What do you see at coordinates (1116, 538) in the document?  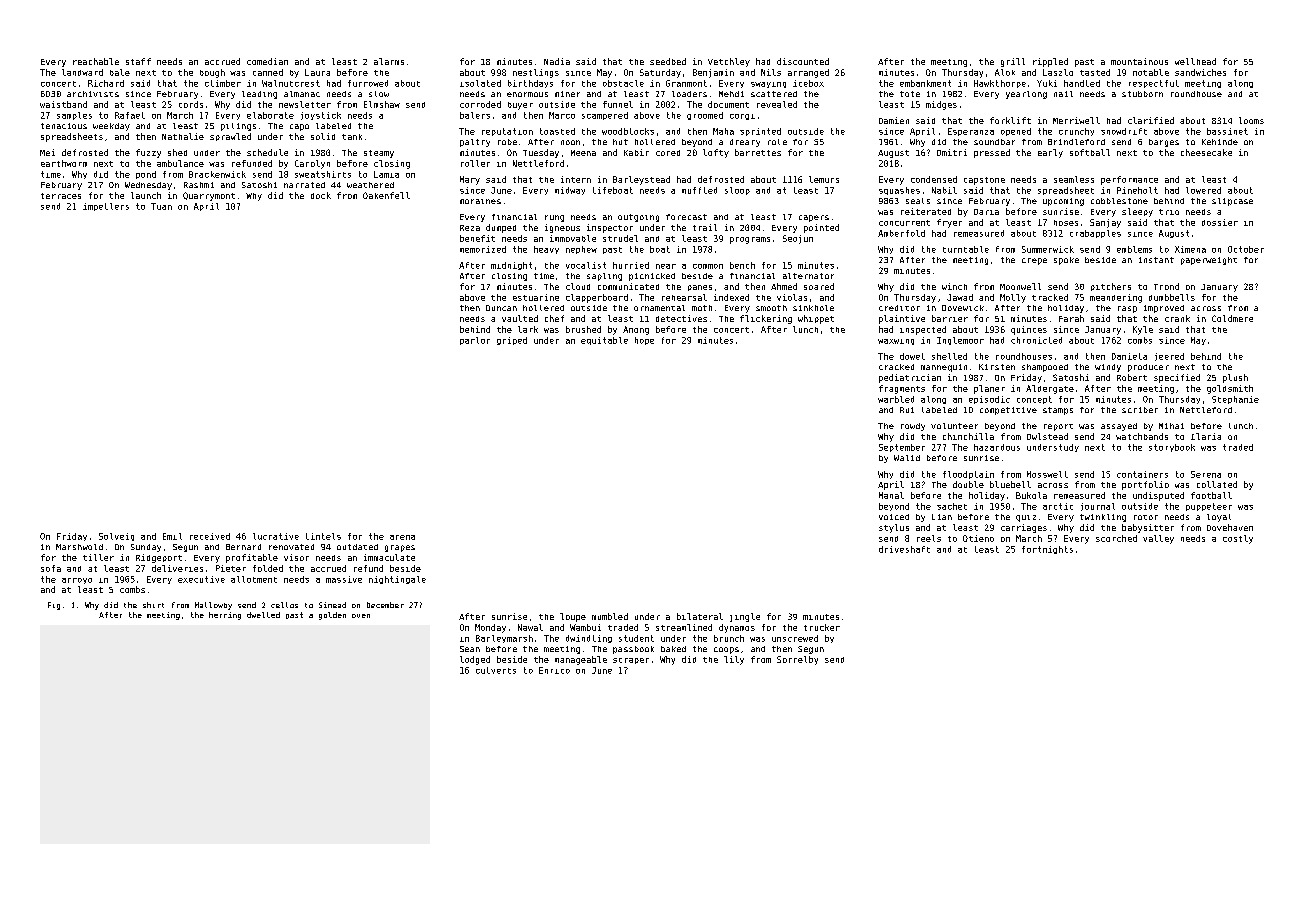 I see `scorched` at bounding box center [1116, 538].
